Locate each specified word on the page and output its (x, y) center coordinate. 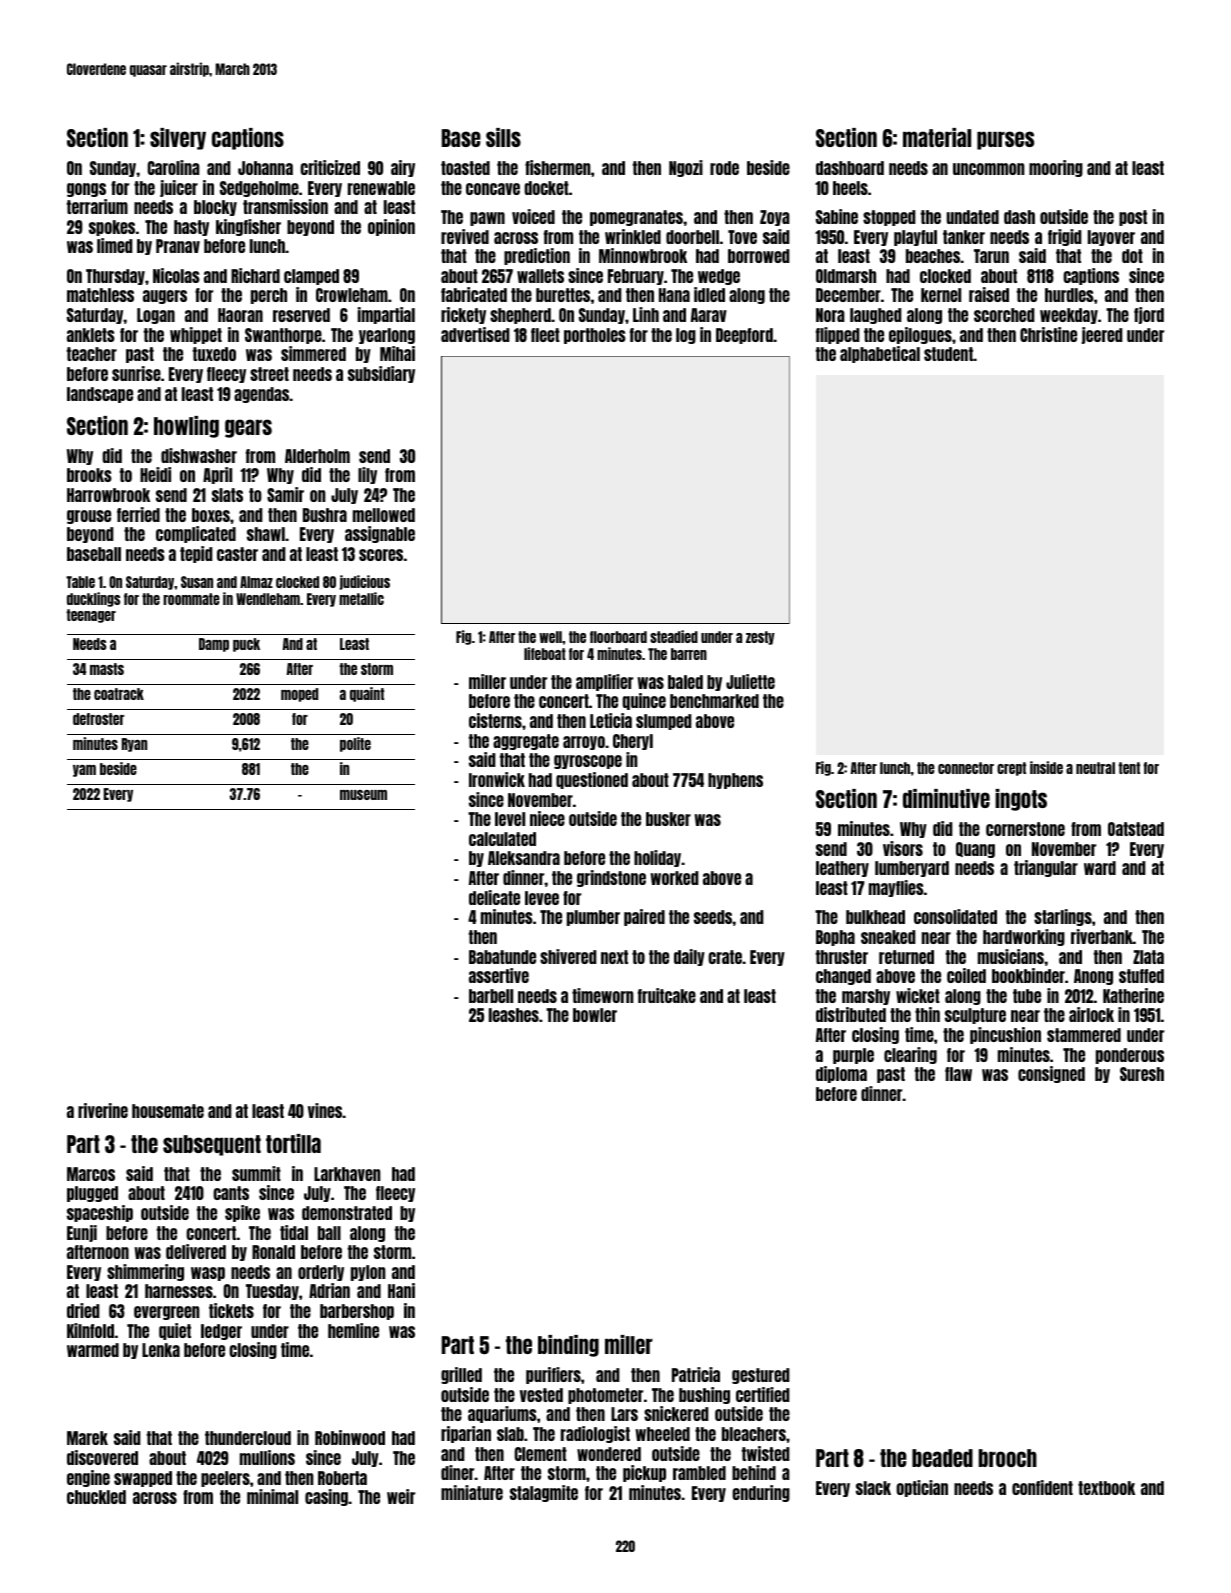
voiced (533, 216)
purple (853, 1056)
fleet (545, 335)
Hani (401, 1290)
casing (326, 1497)
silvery (178, 139)
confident (1042, 1487)
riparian (466, 1434)
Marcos (91, 1174)
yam (84, 771)
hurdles (1069, 295)
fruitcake (667, 995)
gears (248, 428)
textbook (1106, 1488)
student (948, 354)
